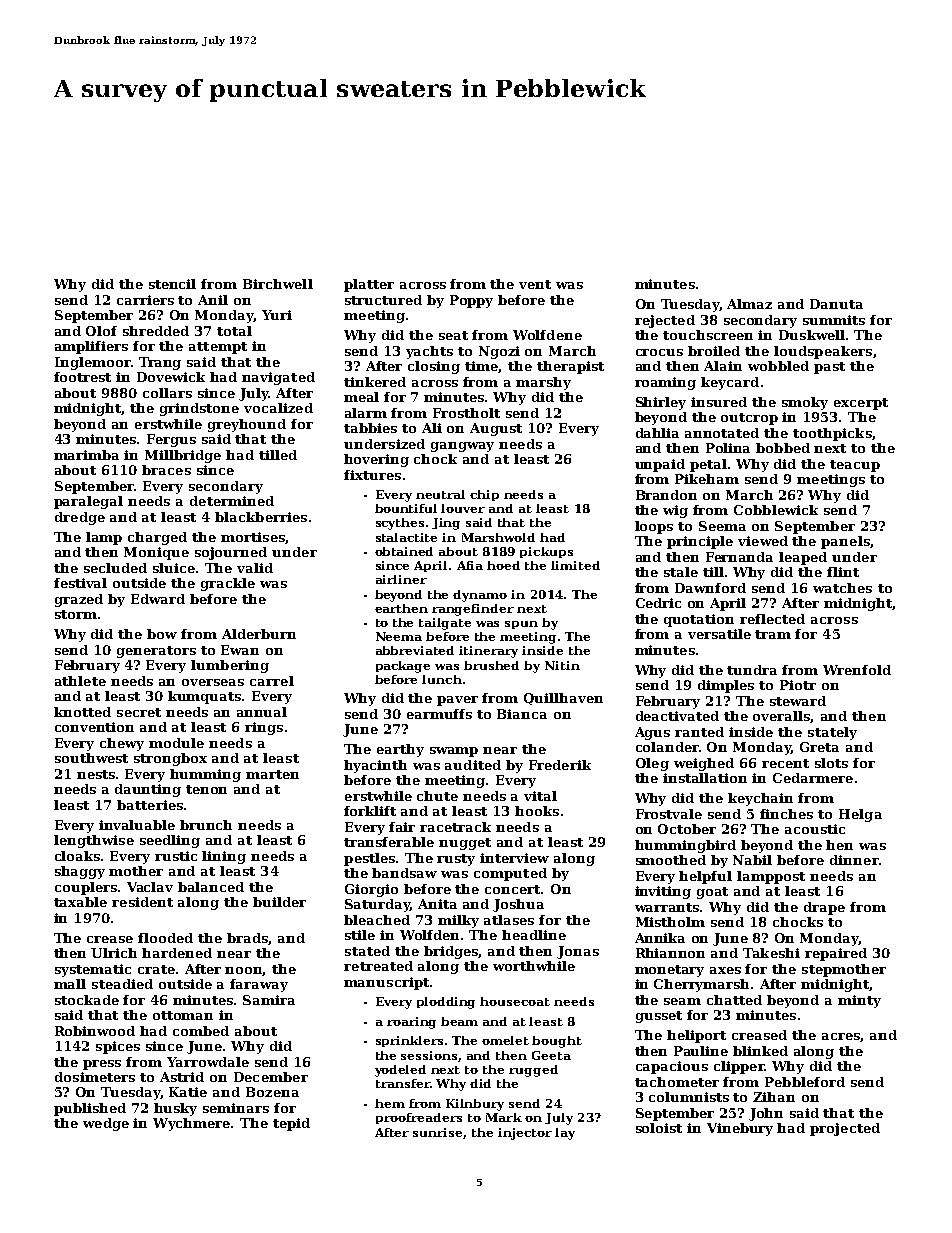 The image size is (952, 1233). What do you see at coordinates (437, 1132) in the document?
I see `sunrise` at bounding box center [437, 1132].
